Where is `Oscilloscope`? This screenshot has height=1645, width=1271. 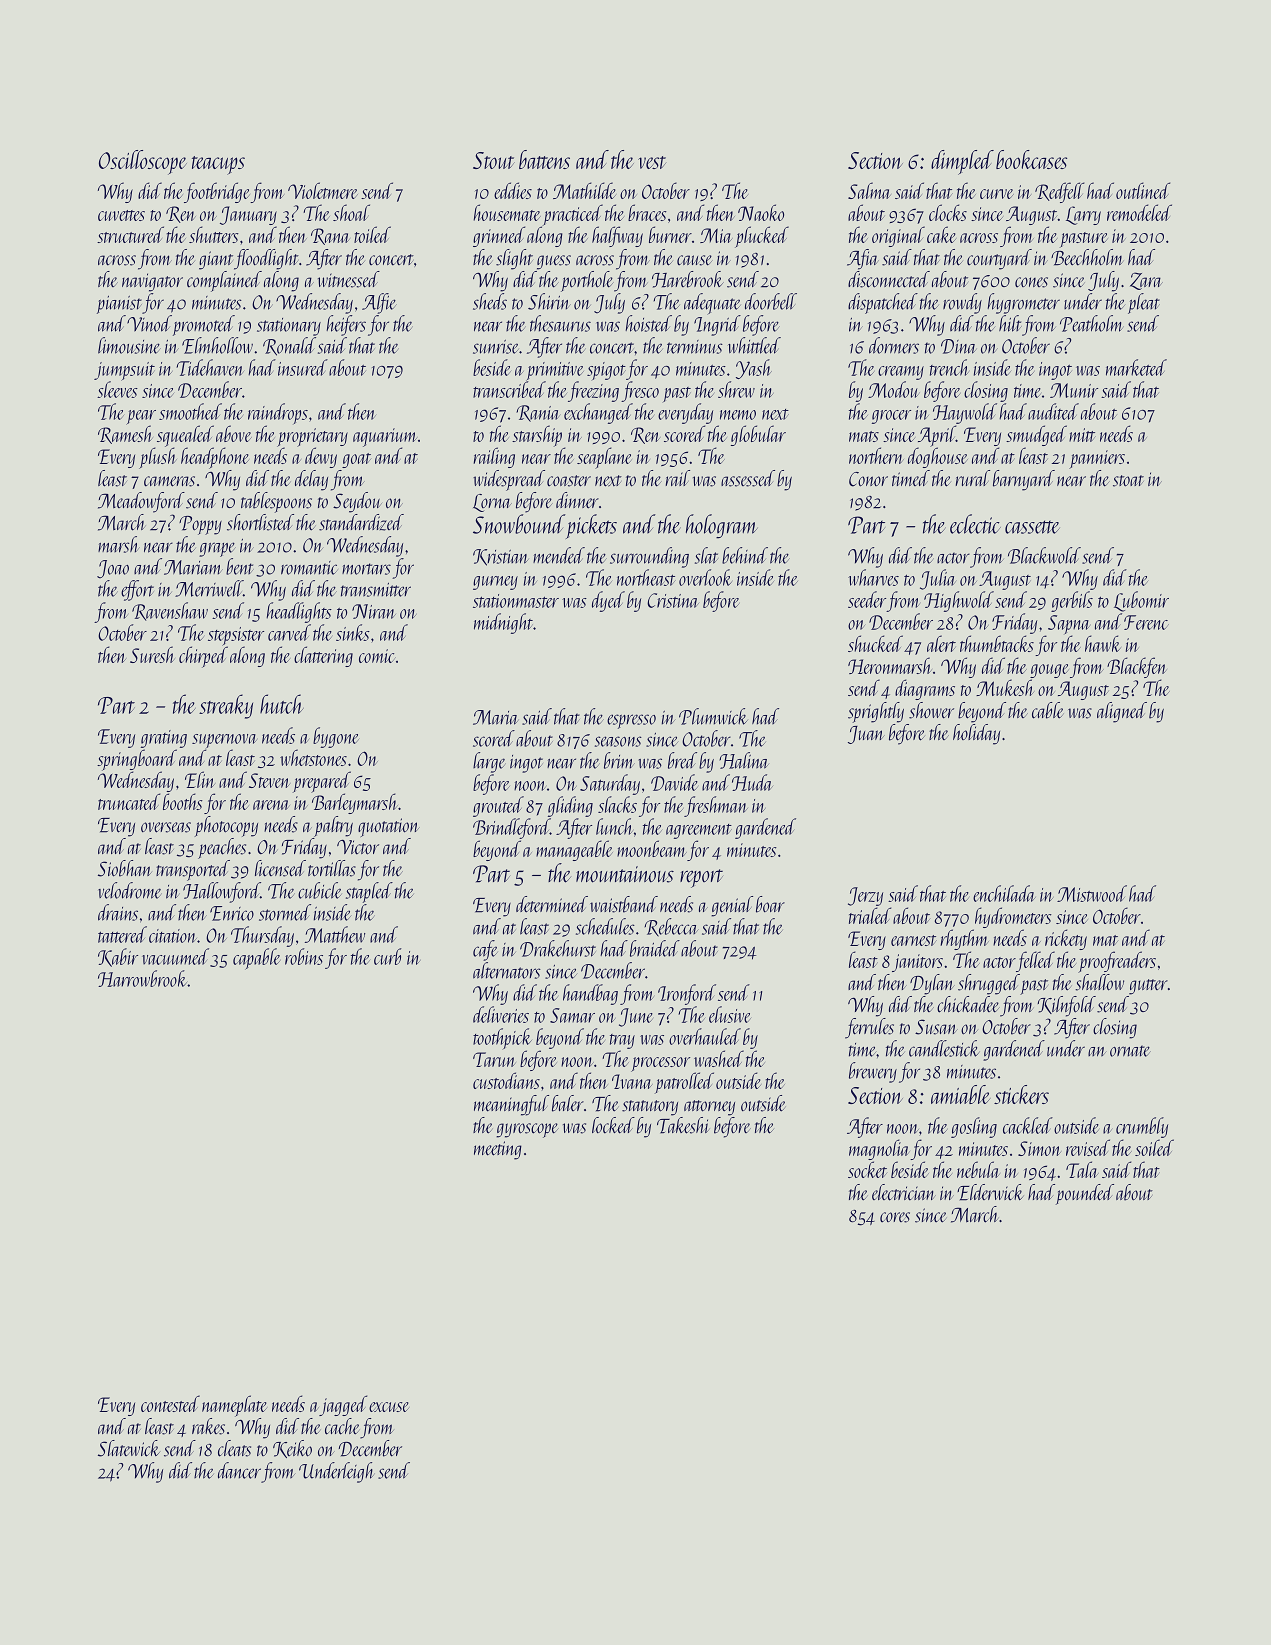
Oscilloscope is located at coordinates (143, 162).
